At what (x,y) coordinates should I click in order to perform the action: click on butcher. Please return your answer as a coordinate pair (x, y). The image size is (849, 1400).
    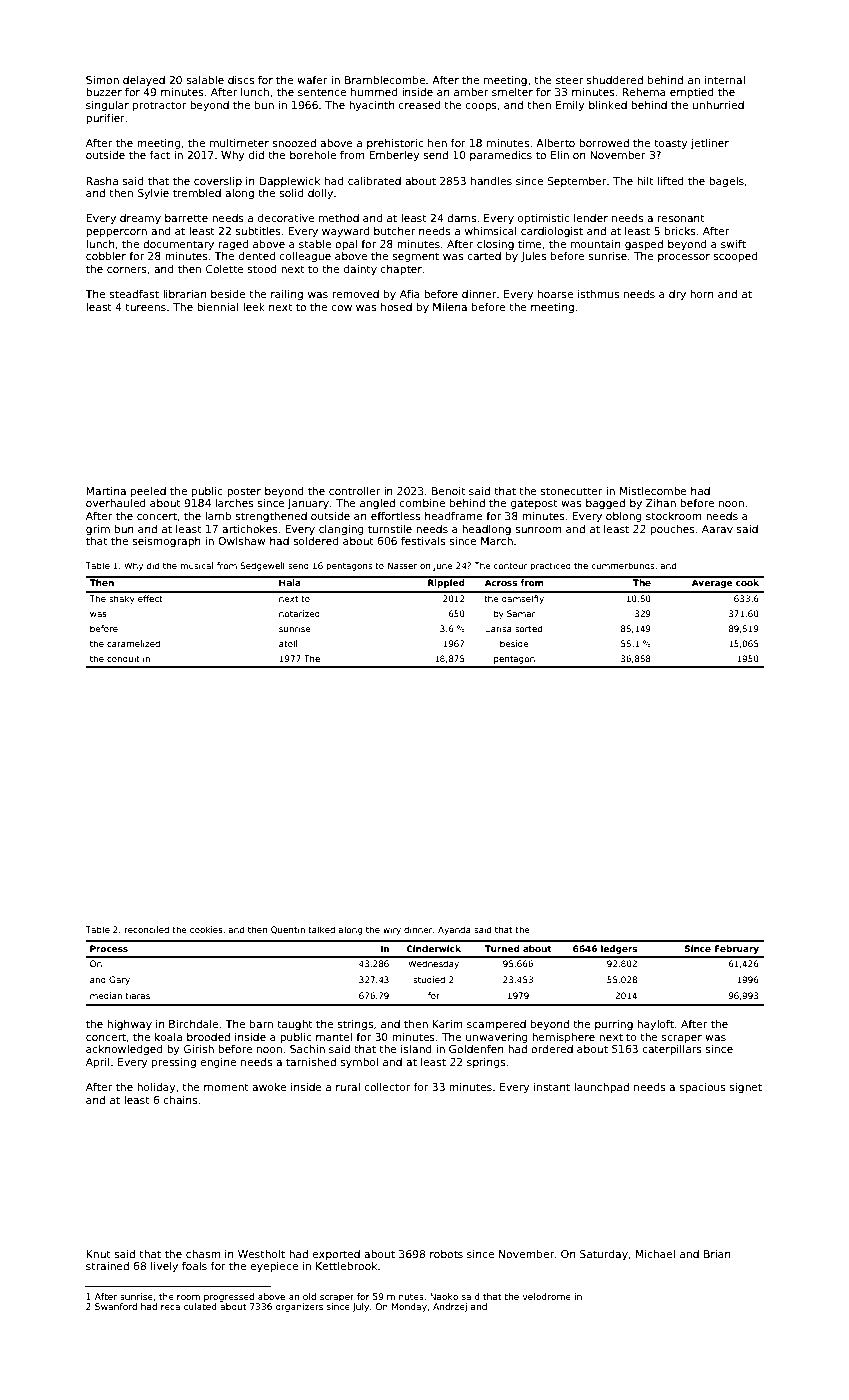
    Looking at the image, I should click on (394, 231).
